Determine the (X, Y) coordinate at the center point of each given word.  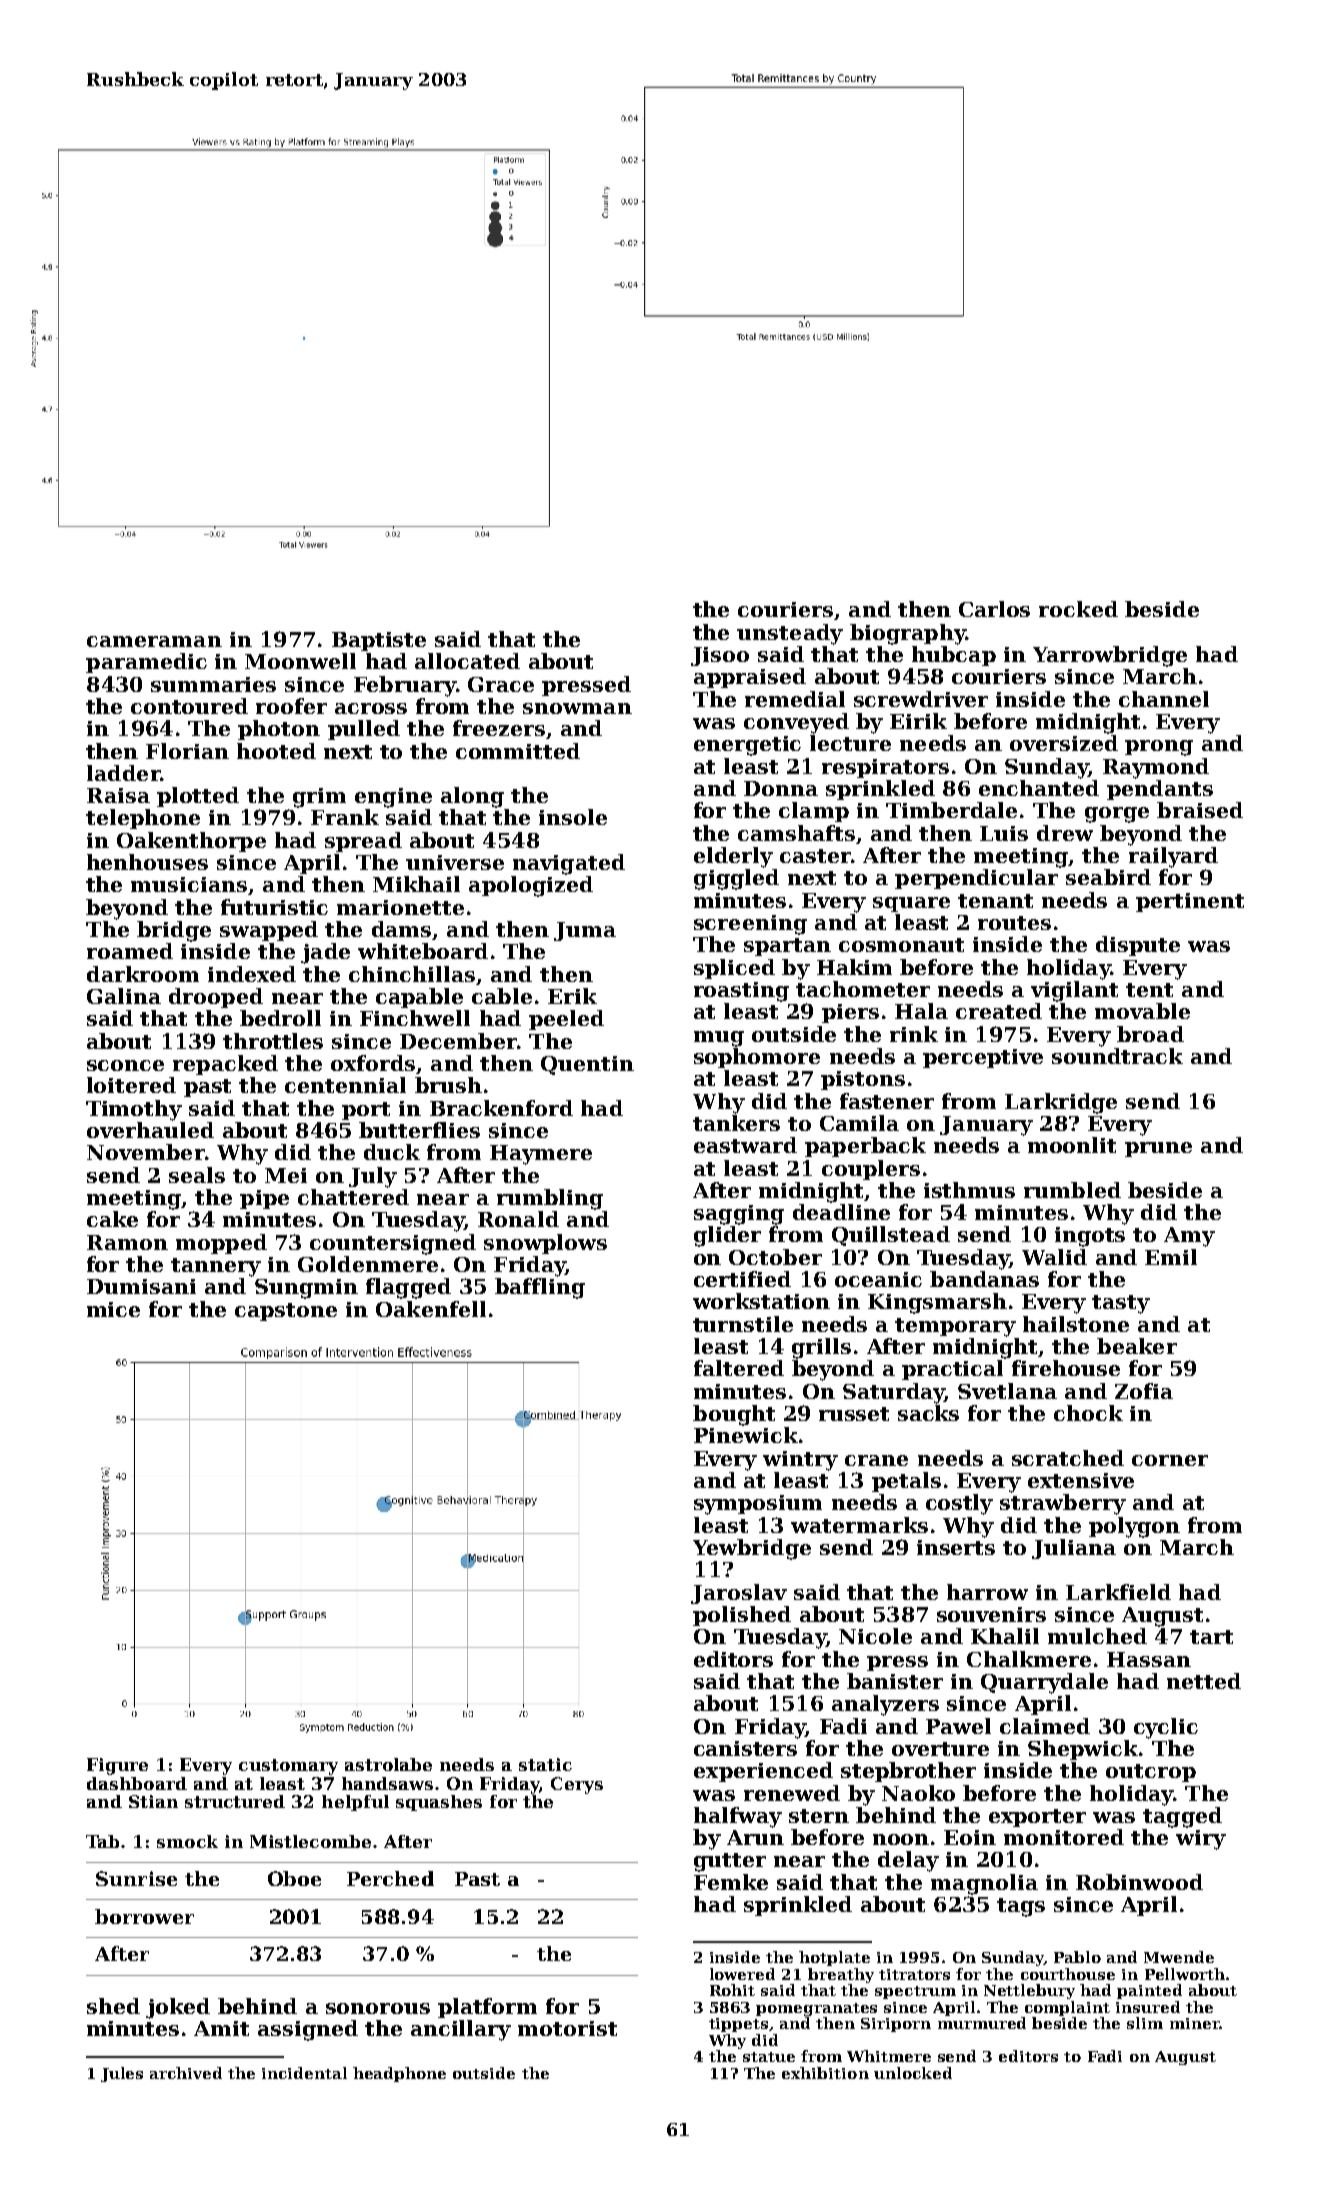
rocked (1078, 609)
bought (734, 1415)
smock (187, 1841)
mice (113, 1309)
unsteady (790, 634)
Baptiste (379, 641)
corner (1170, 1460)
